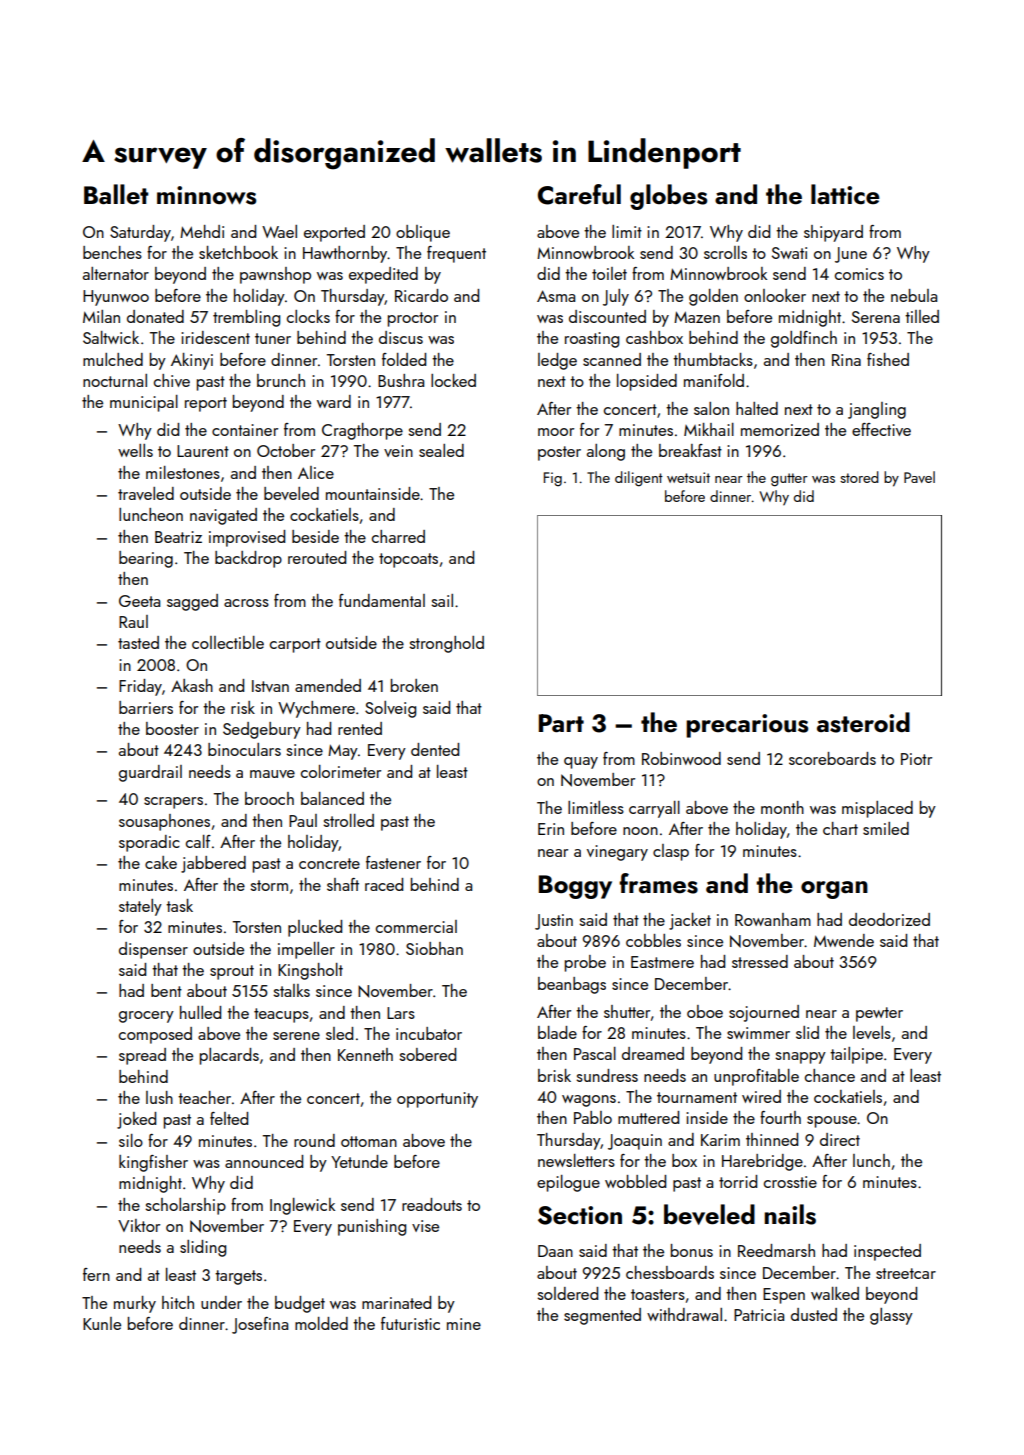 This screenshot has width=1024, height=1455. I want to click on swimmer, so click(758, 1033).
